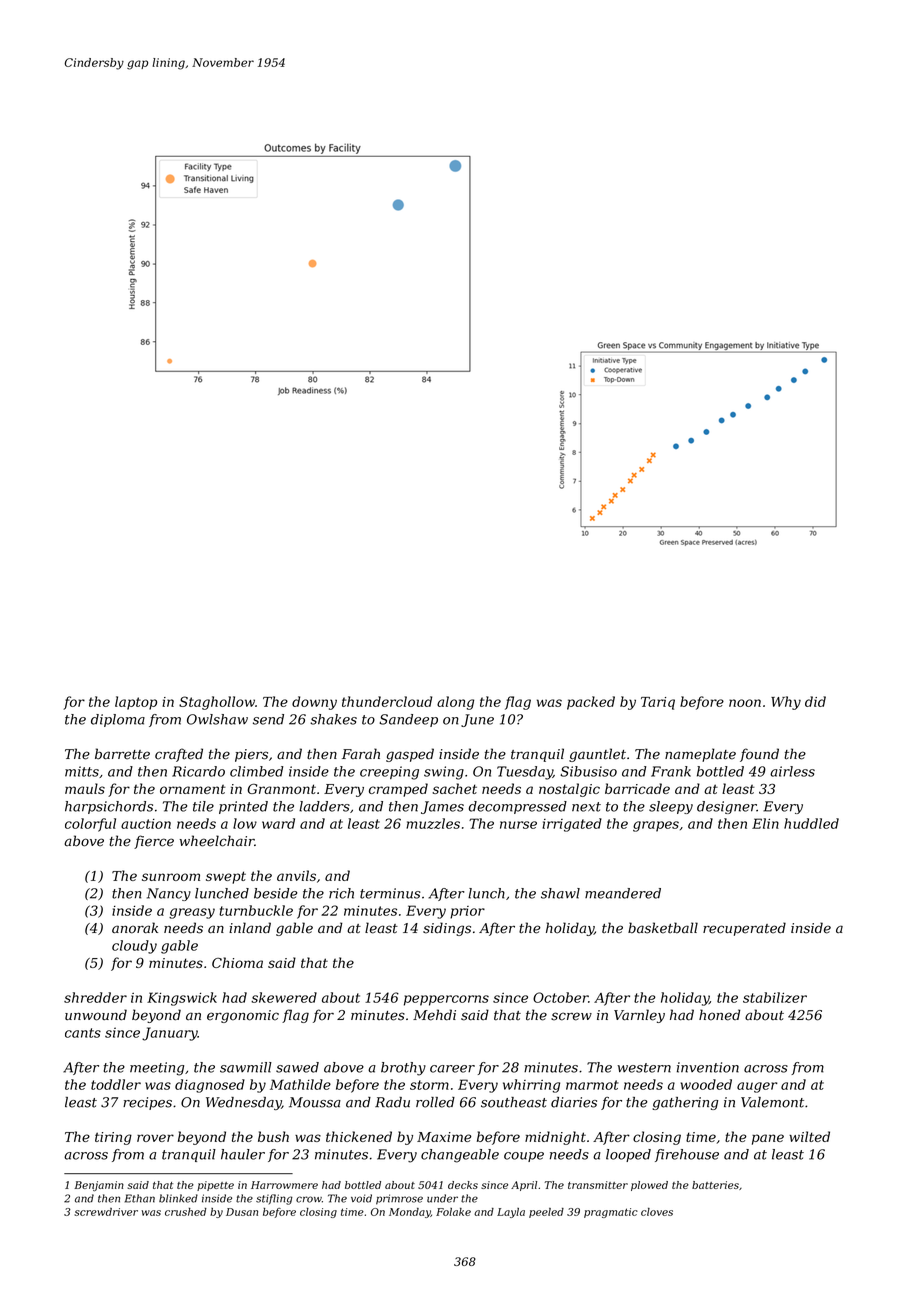  Describe the element at coordinates (136, 703) in the document. I see `laptop` at that location.
